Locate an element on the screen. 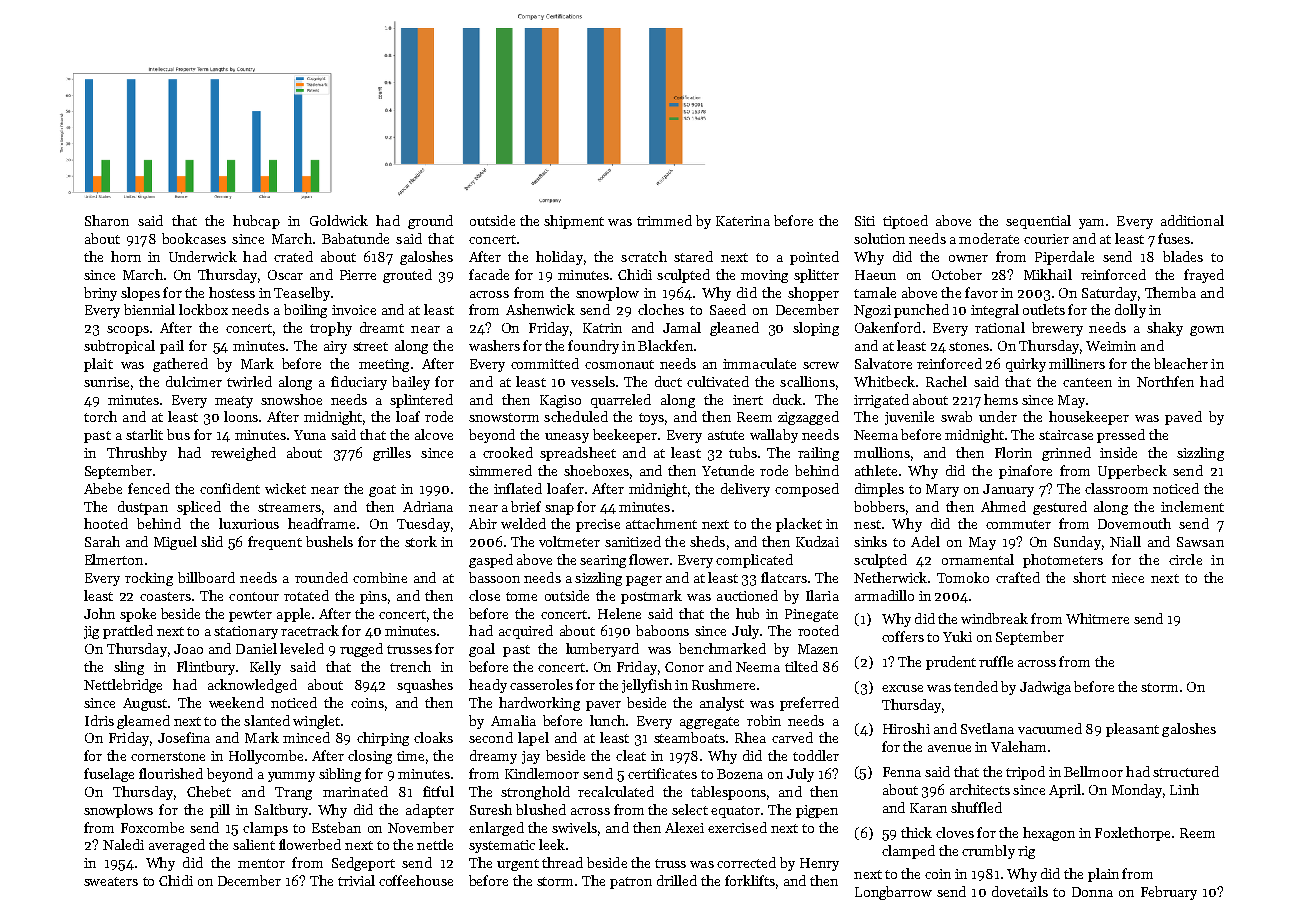 Image resolution: width=1308 pixels, height=924 pixels. slid is located at coordinates (212, 541).
